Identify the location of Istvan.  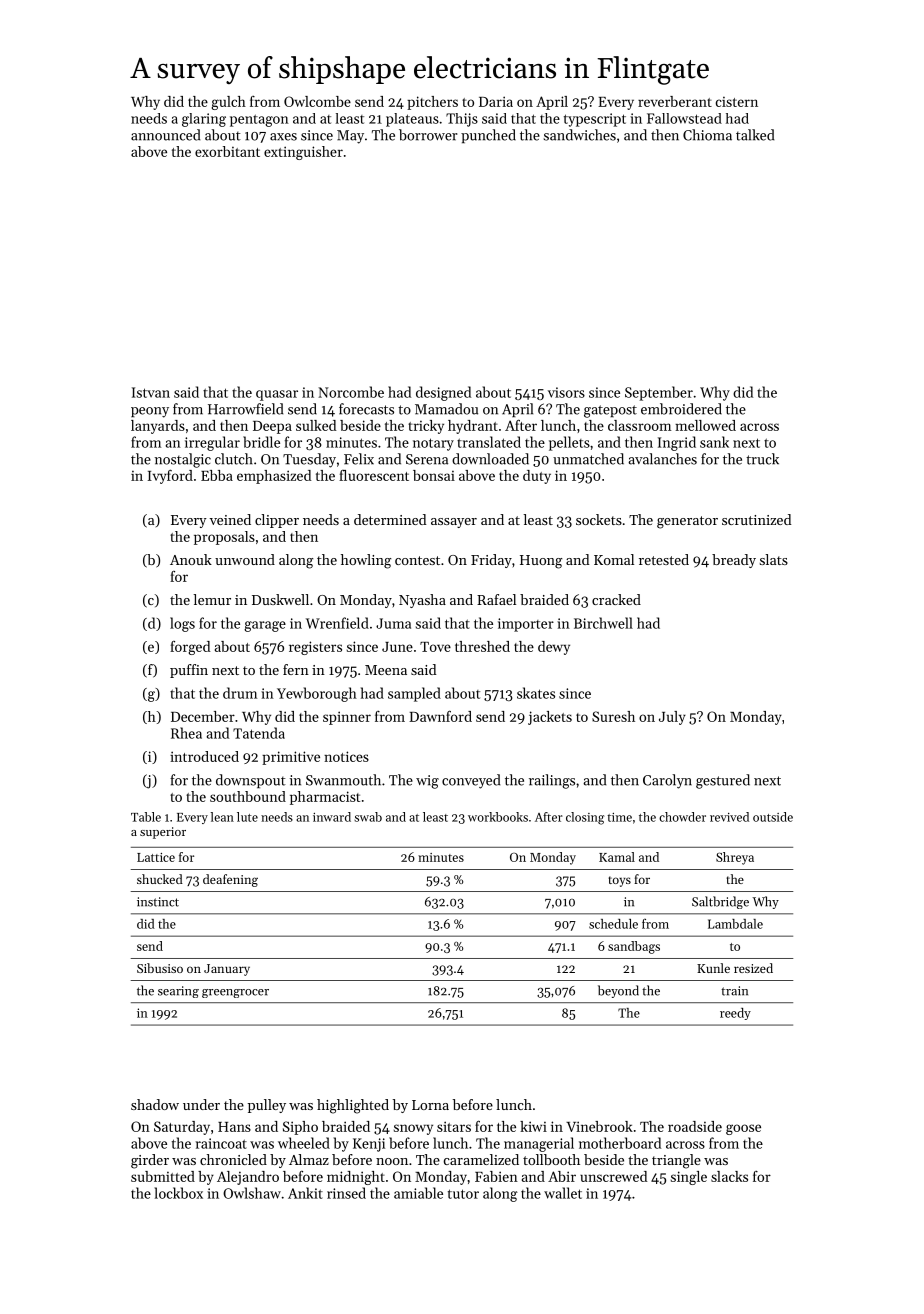
(151, 392).
